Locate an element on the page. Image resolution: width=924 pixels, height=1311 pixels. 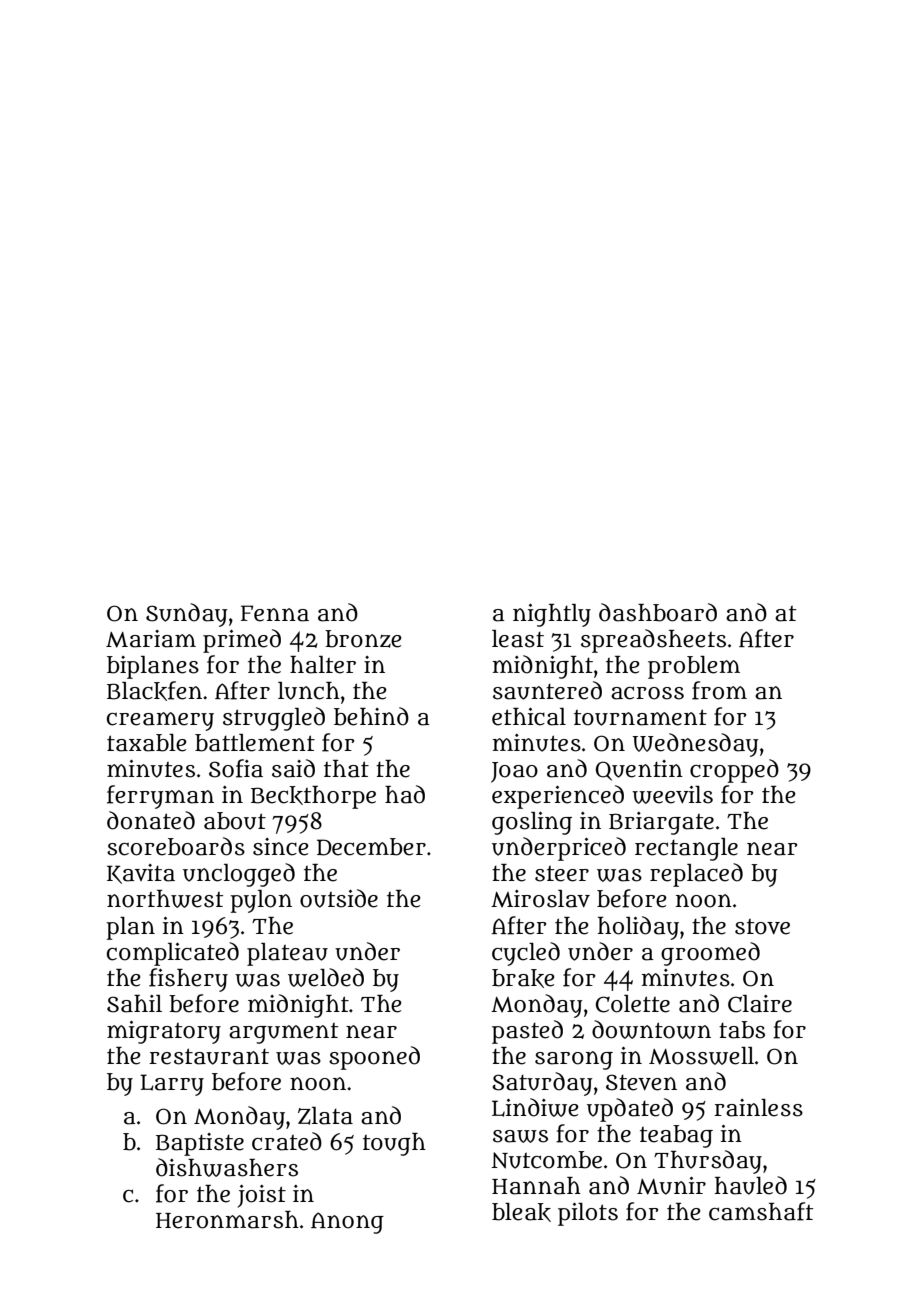
Joao is located at coordinates (514, 772).
